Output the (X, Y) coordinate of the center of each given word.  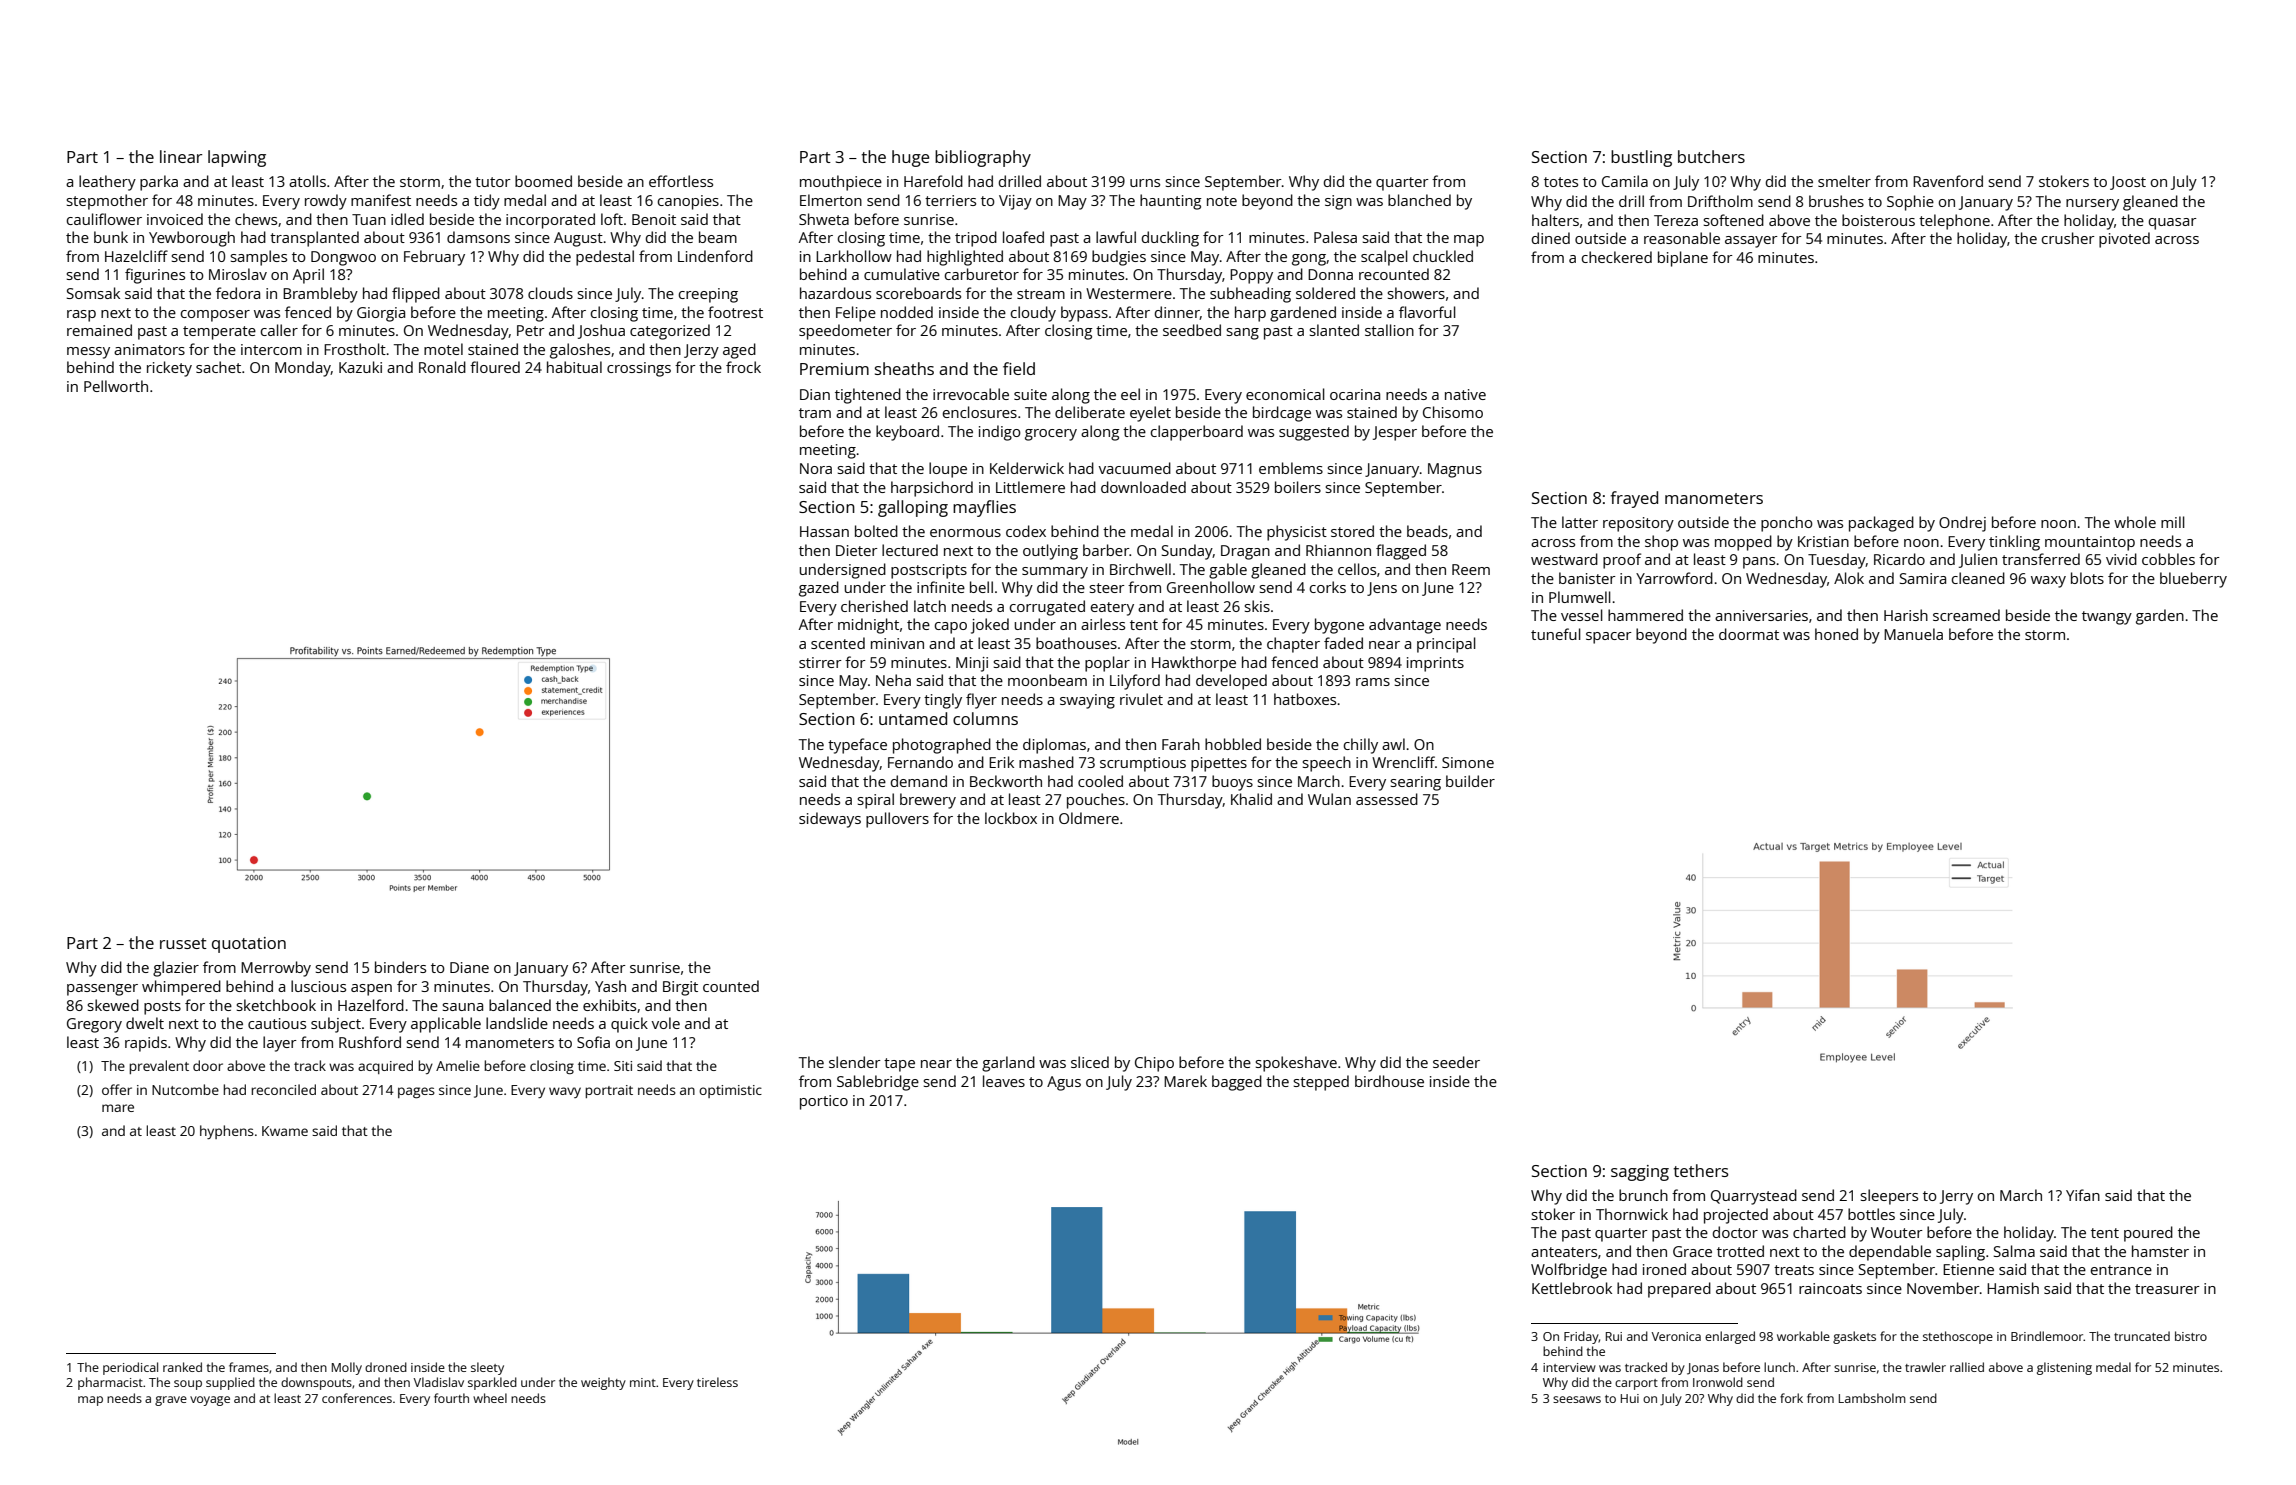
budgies (1119, 258)
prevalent (159, 1067)
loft (612, 219)
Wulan (1329, 799)
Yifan (2083, 1195)
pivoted (2124, 240)
